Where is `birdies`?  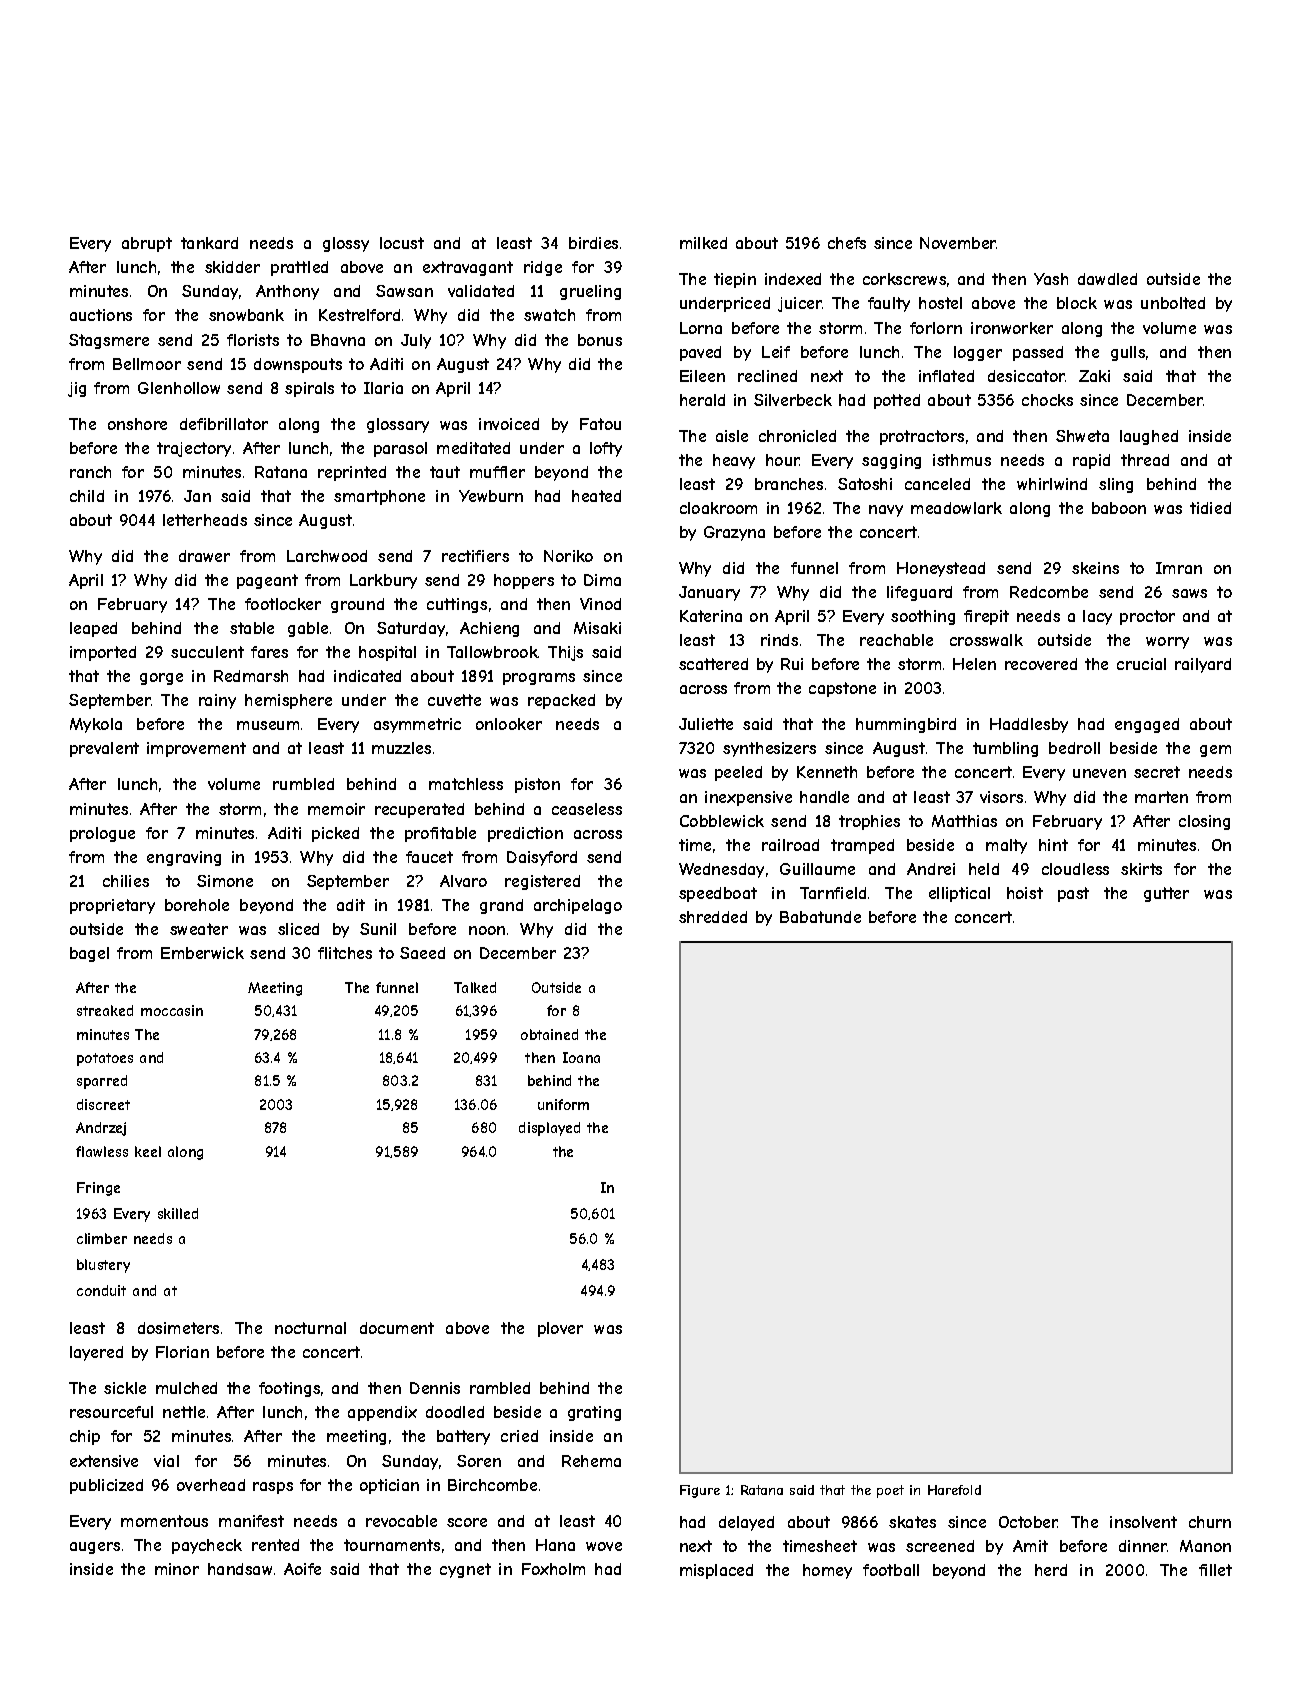
birdies is located at coordinates (593, 243).
